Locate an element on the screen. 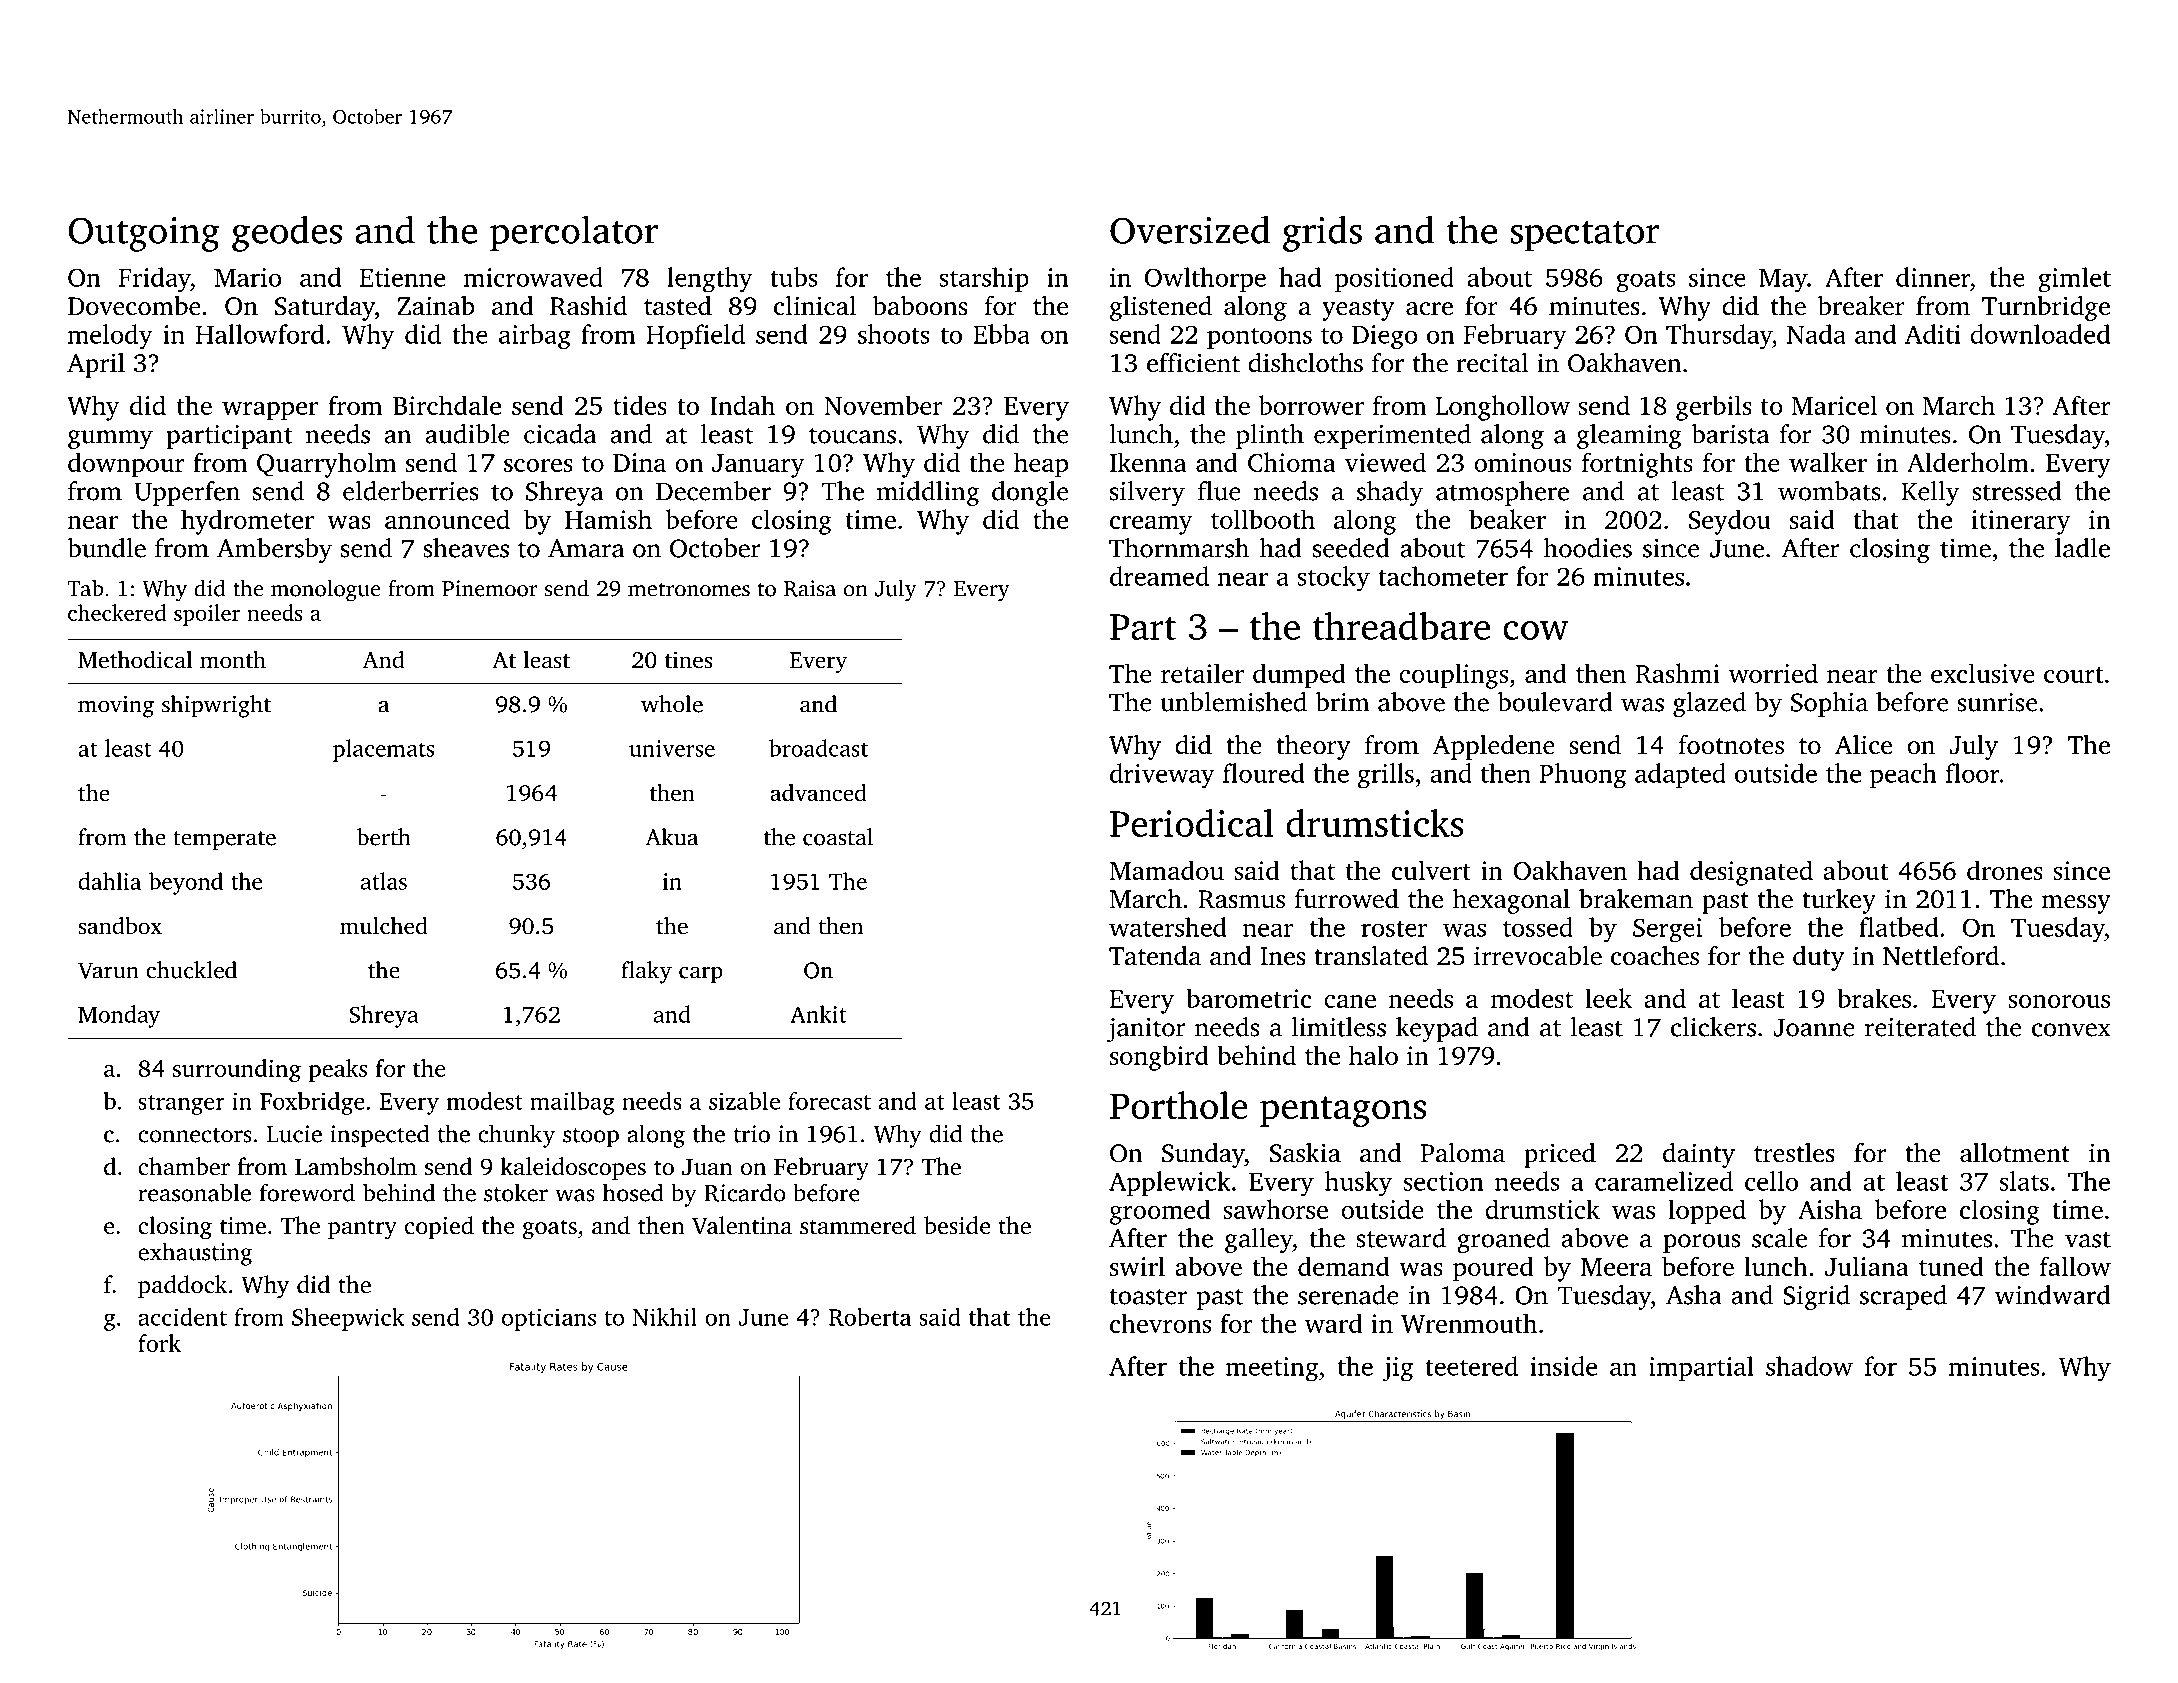 The height and width of the screenshot is (1683, 2178). fork is located at coordinates (159, 1343).
